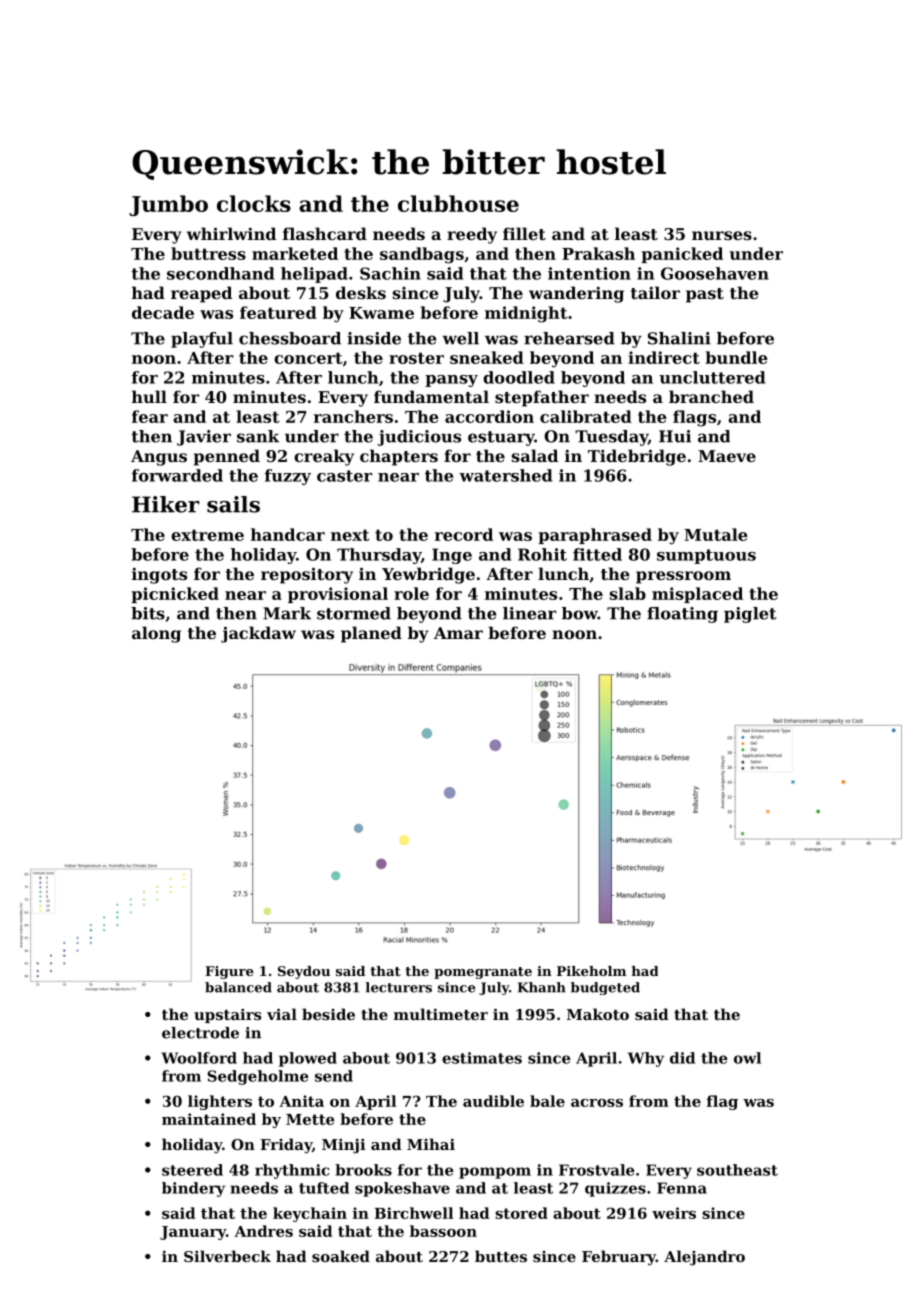  Describe the element at coordinates (159, 458) in the page. I see `Angus` at that location.
